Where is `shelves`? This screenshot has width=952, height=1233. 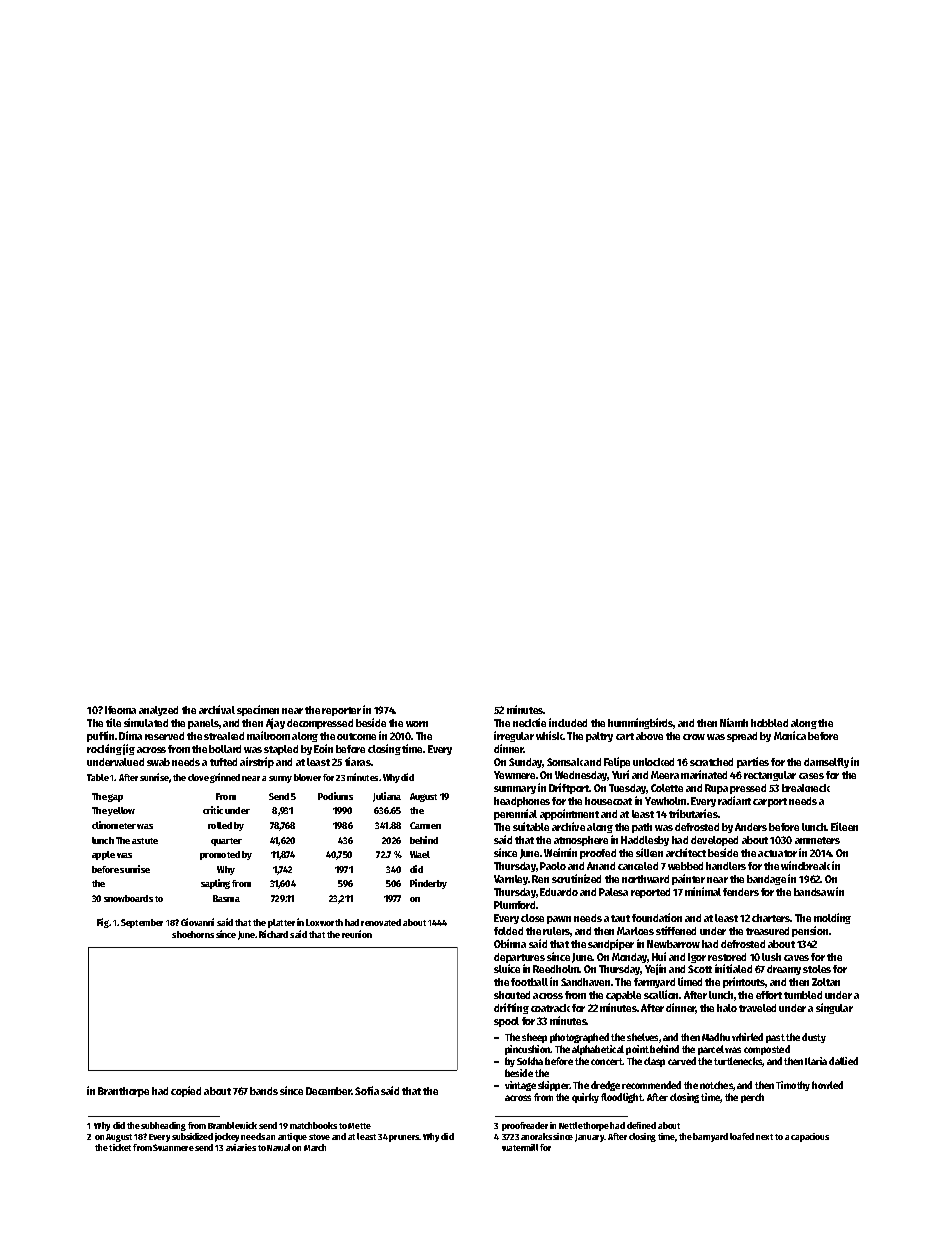
shelves is located at coordinates (642, 1037).
